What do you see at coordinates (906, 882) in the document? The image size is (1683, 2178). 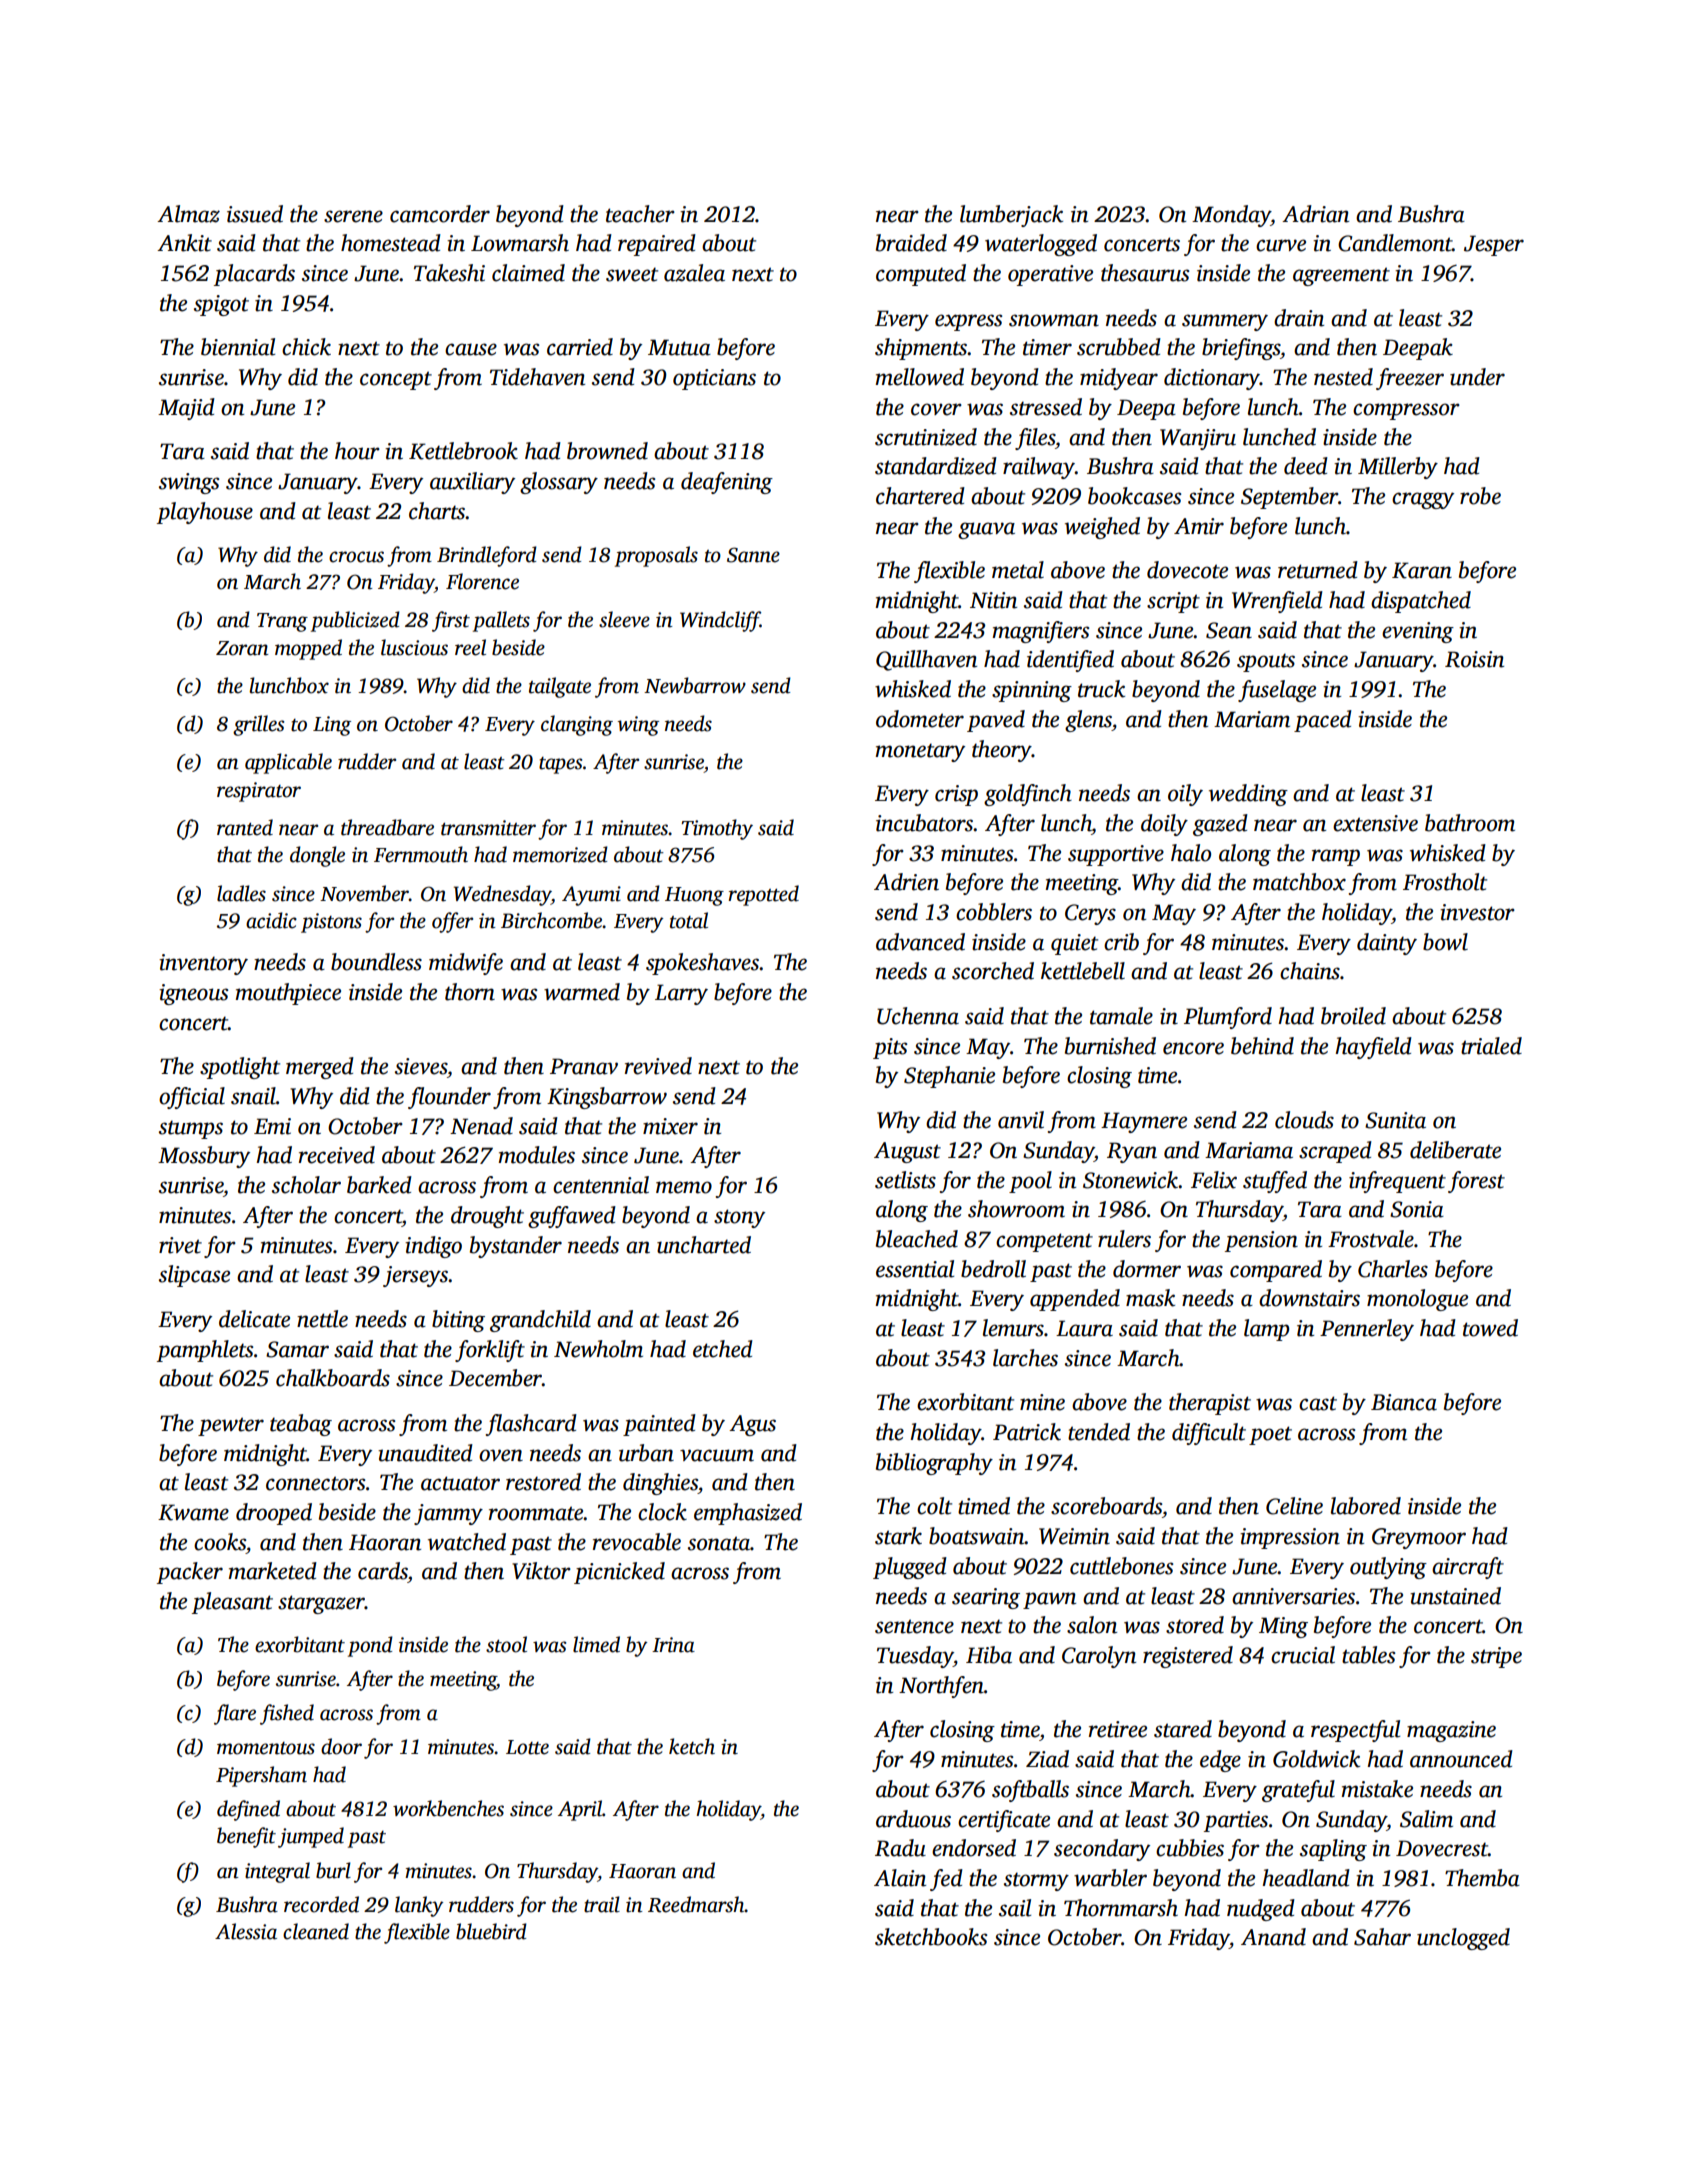 I see `Adrien` at bounding box center [906, 882].
